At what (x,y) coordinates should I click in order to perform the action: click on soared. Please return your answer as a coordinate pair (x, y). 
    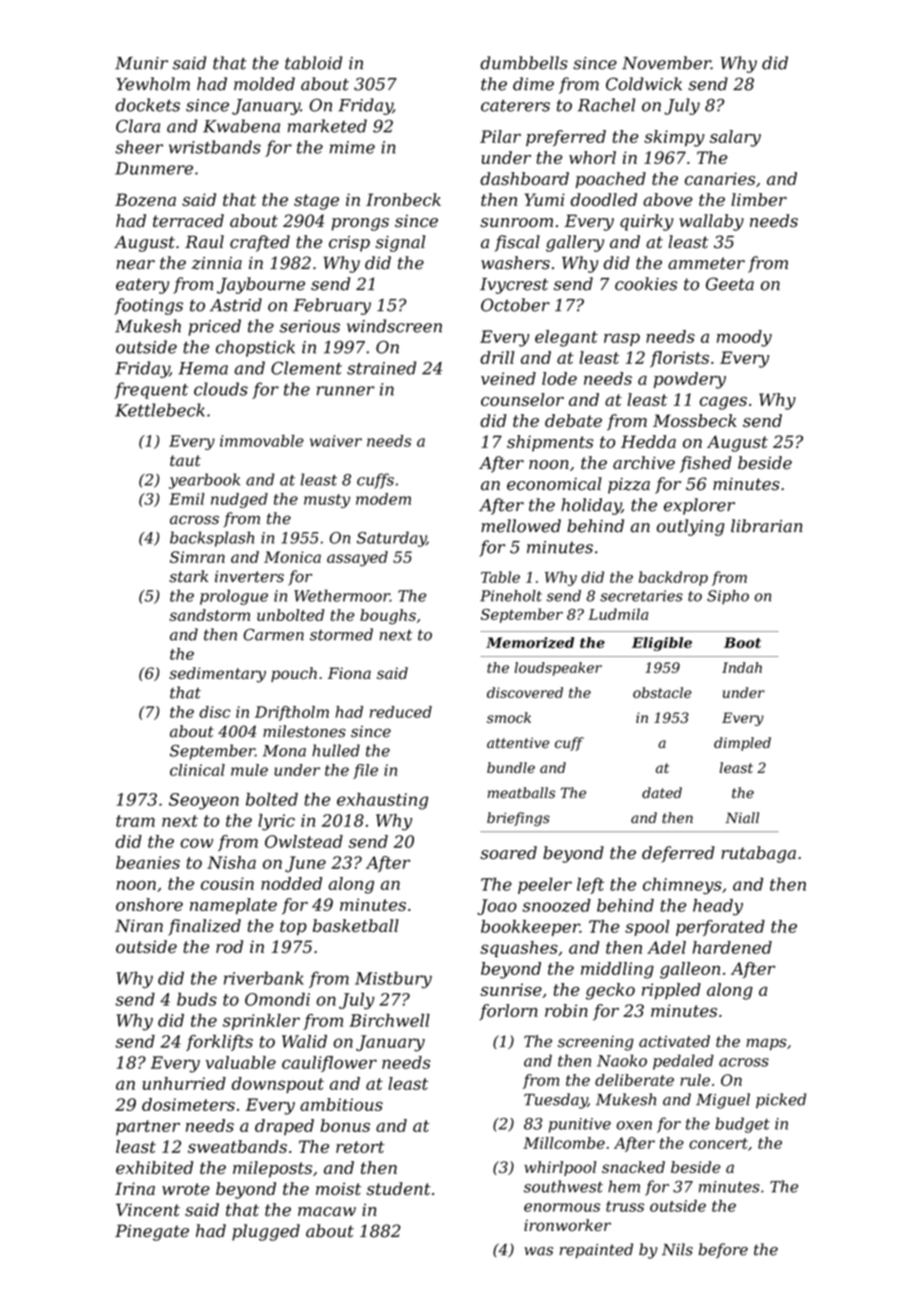
    Looking at the image, I should click on (508, 853).
